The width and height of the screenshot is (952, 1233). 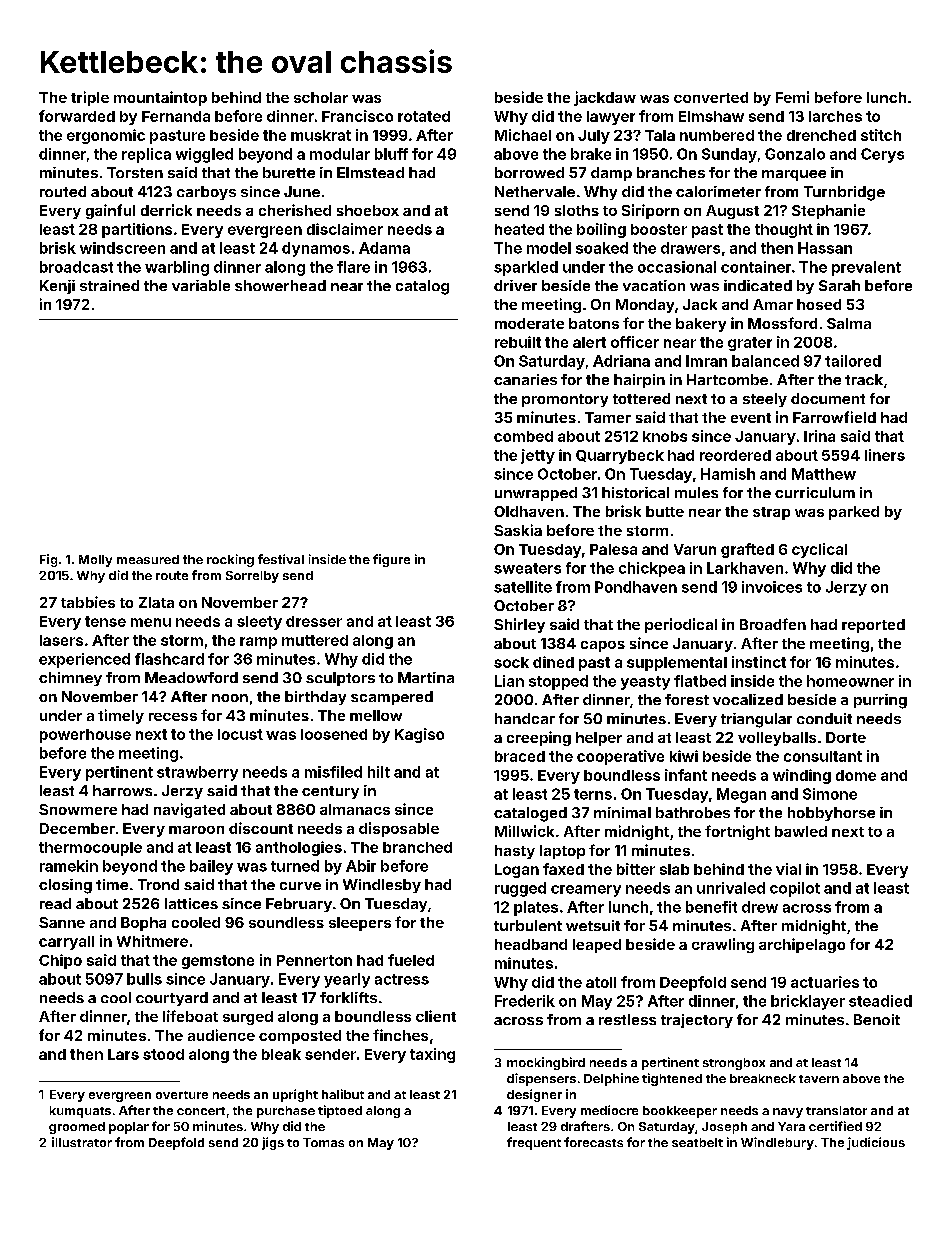 What do you see at coordinates (880, 701) in the screenshot?
I see `purring` at bounding box center [880, 701].
